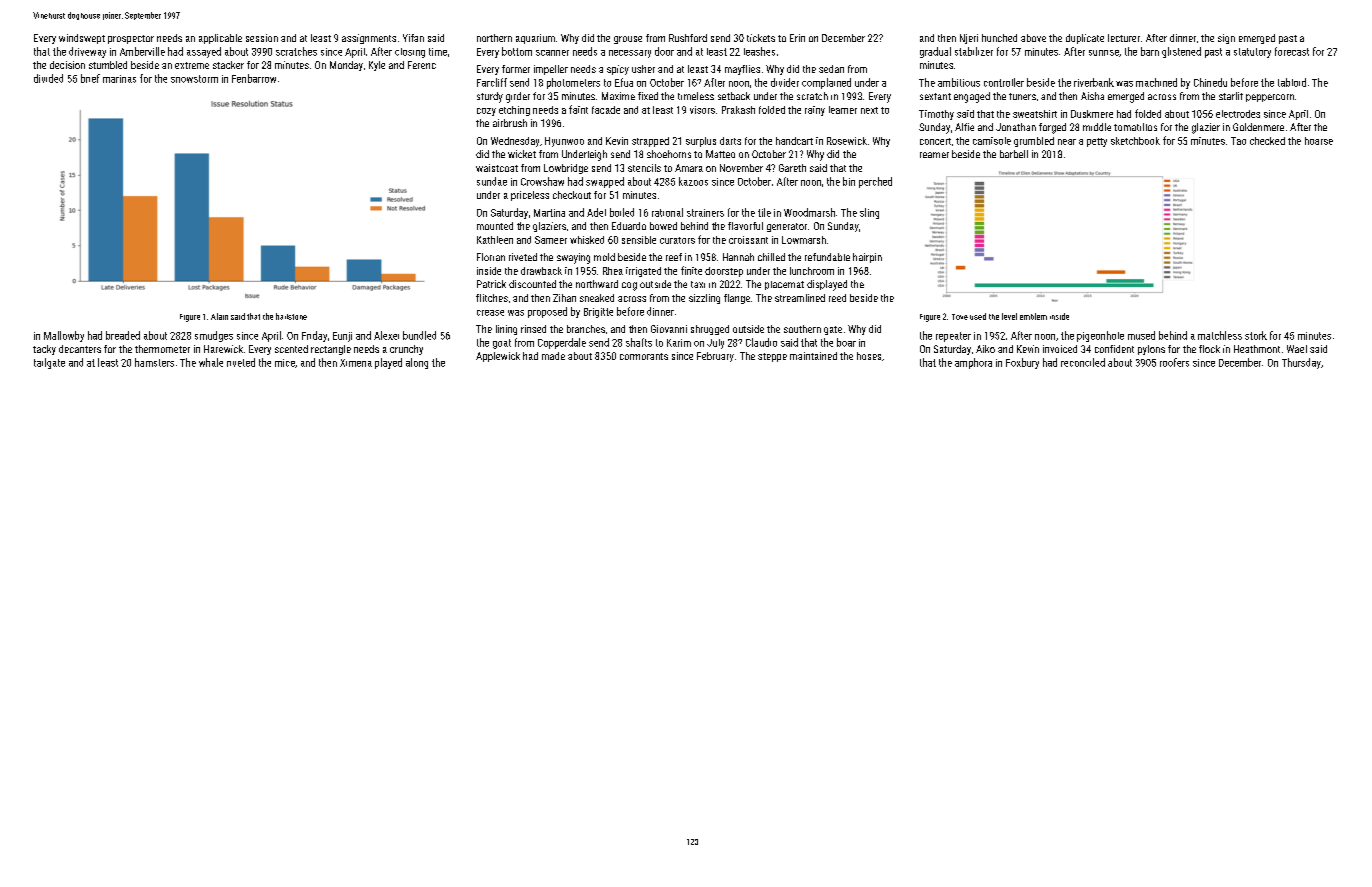 This document has width=1372, height=887. What do you see at coordinates (1252, 53) in the document?
I see `statutory` at bounding box center [1252, 53].
